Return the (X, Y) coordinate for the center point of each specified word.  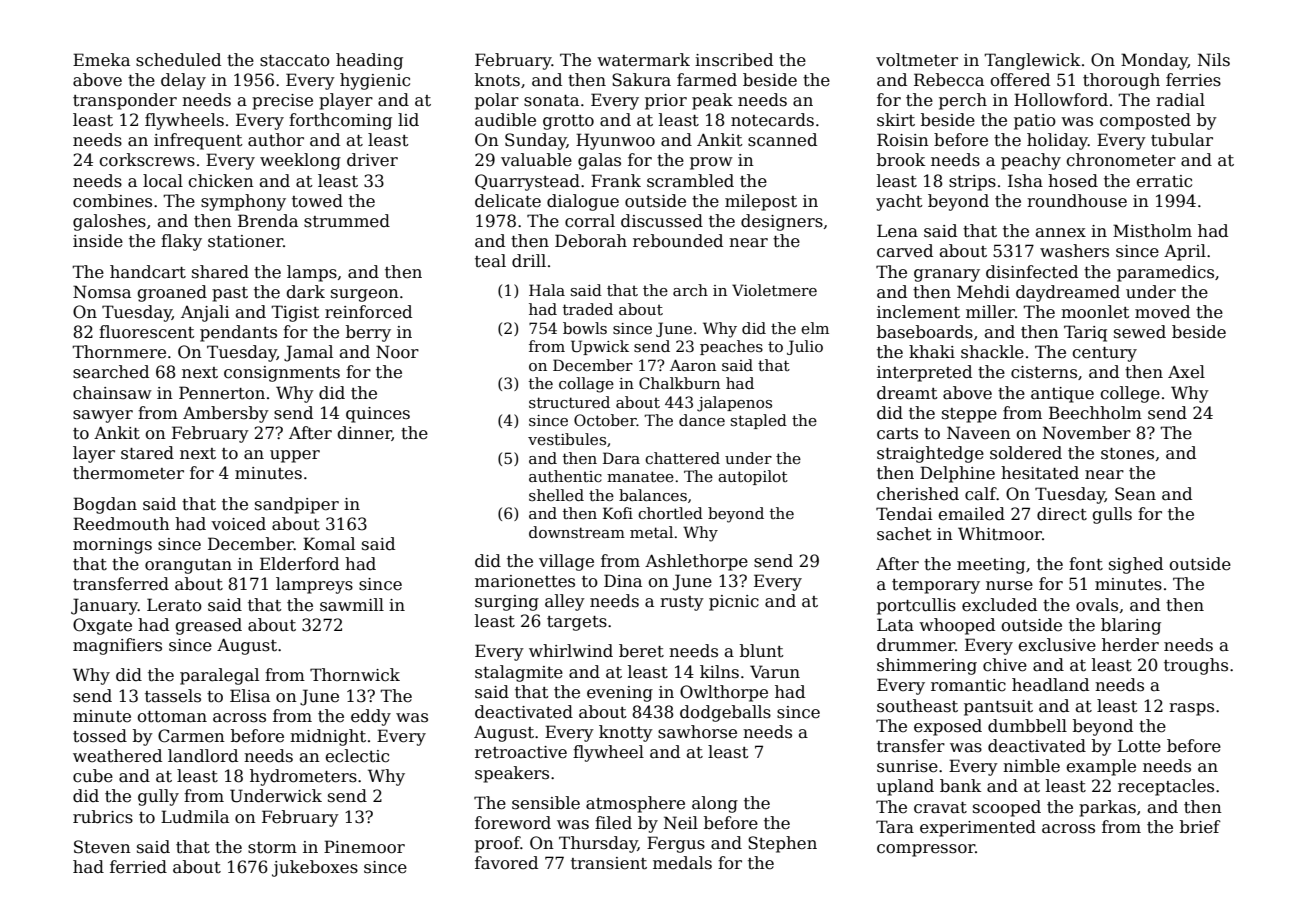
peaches (731, 347)
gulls (1112, 515)
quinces (378, 415)
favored (506, 863)
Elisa (250, 696)
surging (507, 603)
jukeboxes (315, 868)
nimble (1031, 766)
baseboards (925, 332)
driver (372, 160)
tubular (1182, 140)
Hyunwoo (615, 141)
